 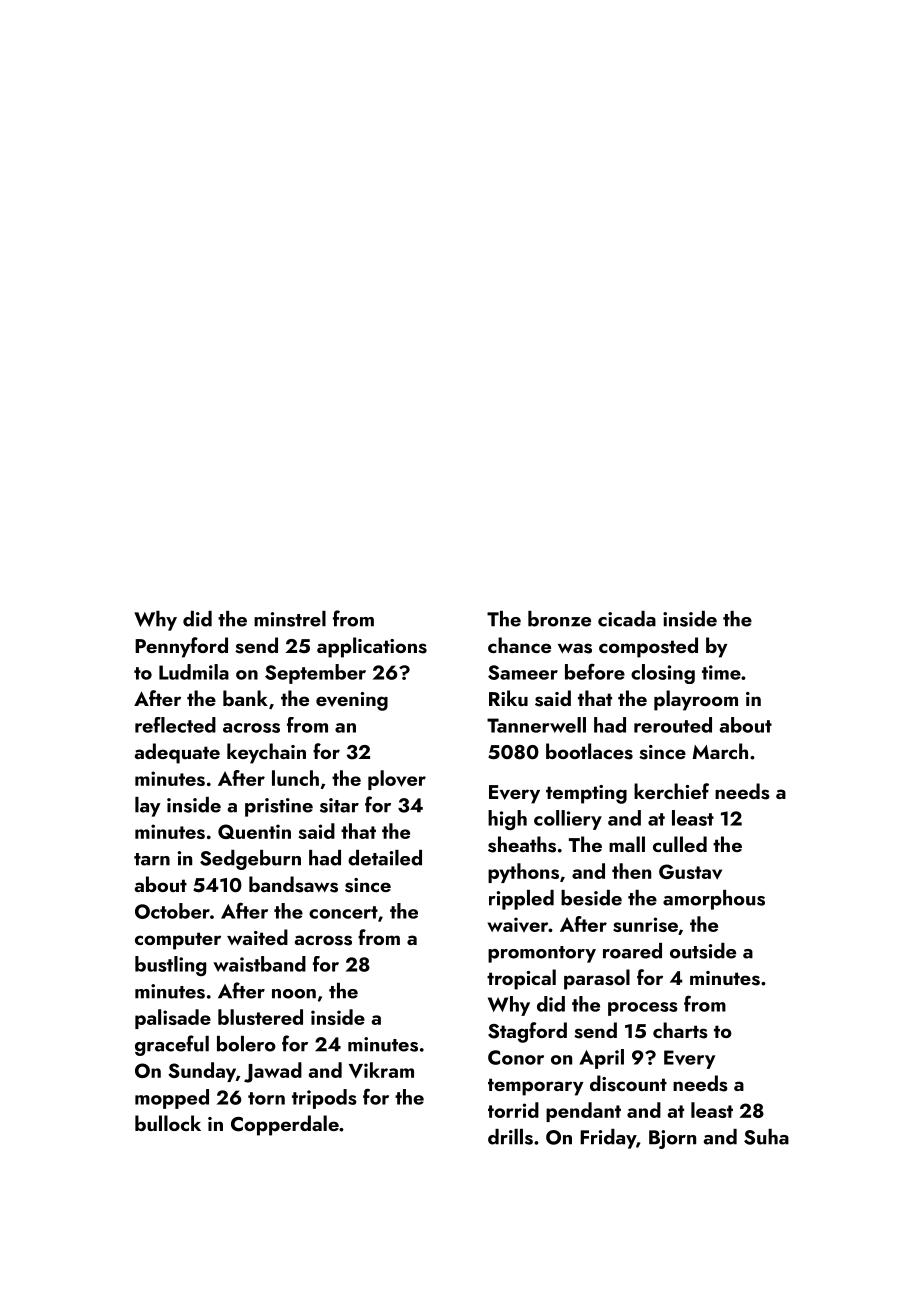 I want to click on minstrel, so click(x=290, y=619).
